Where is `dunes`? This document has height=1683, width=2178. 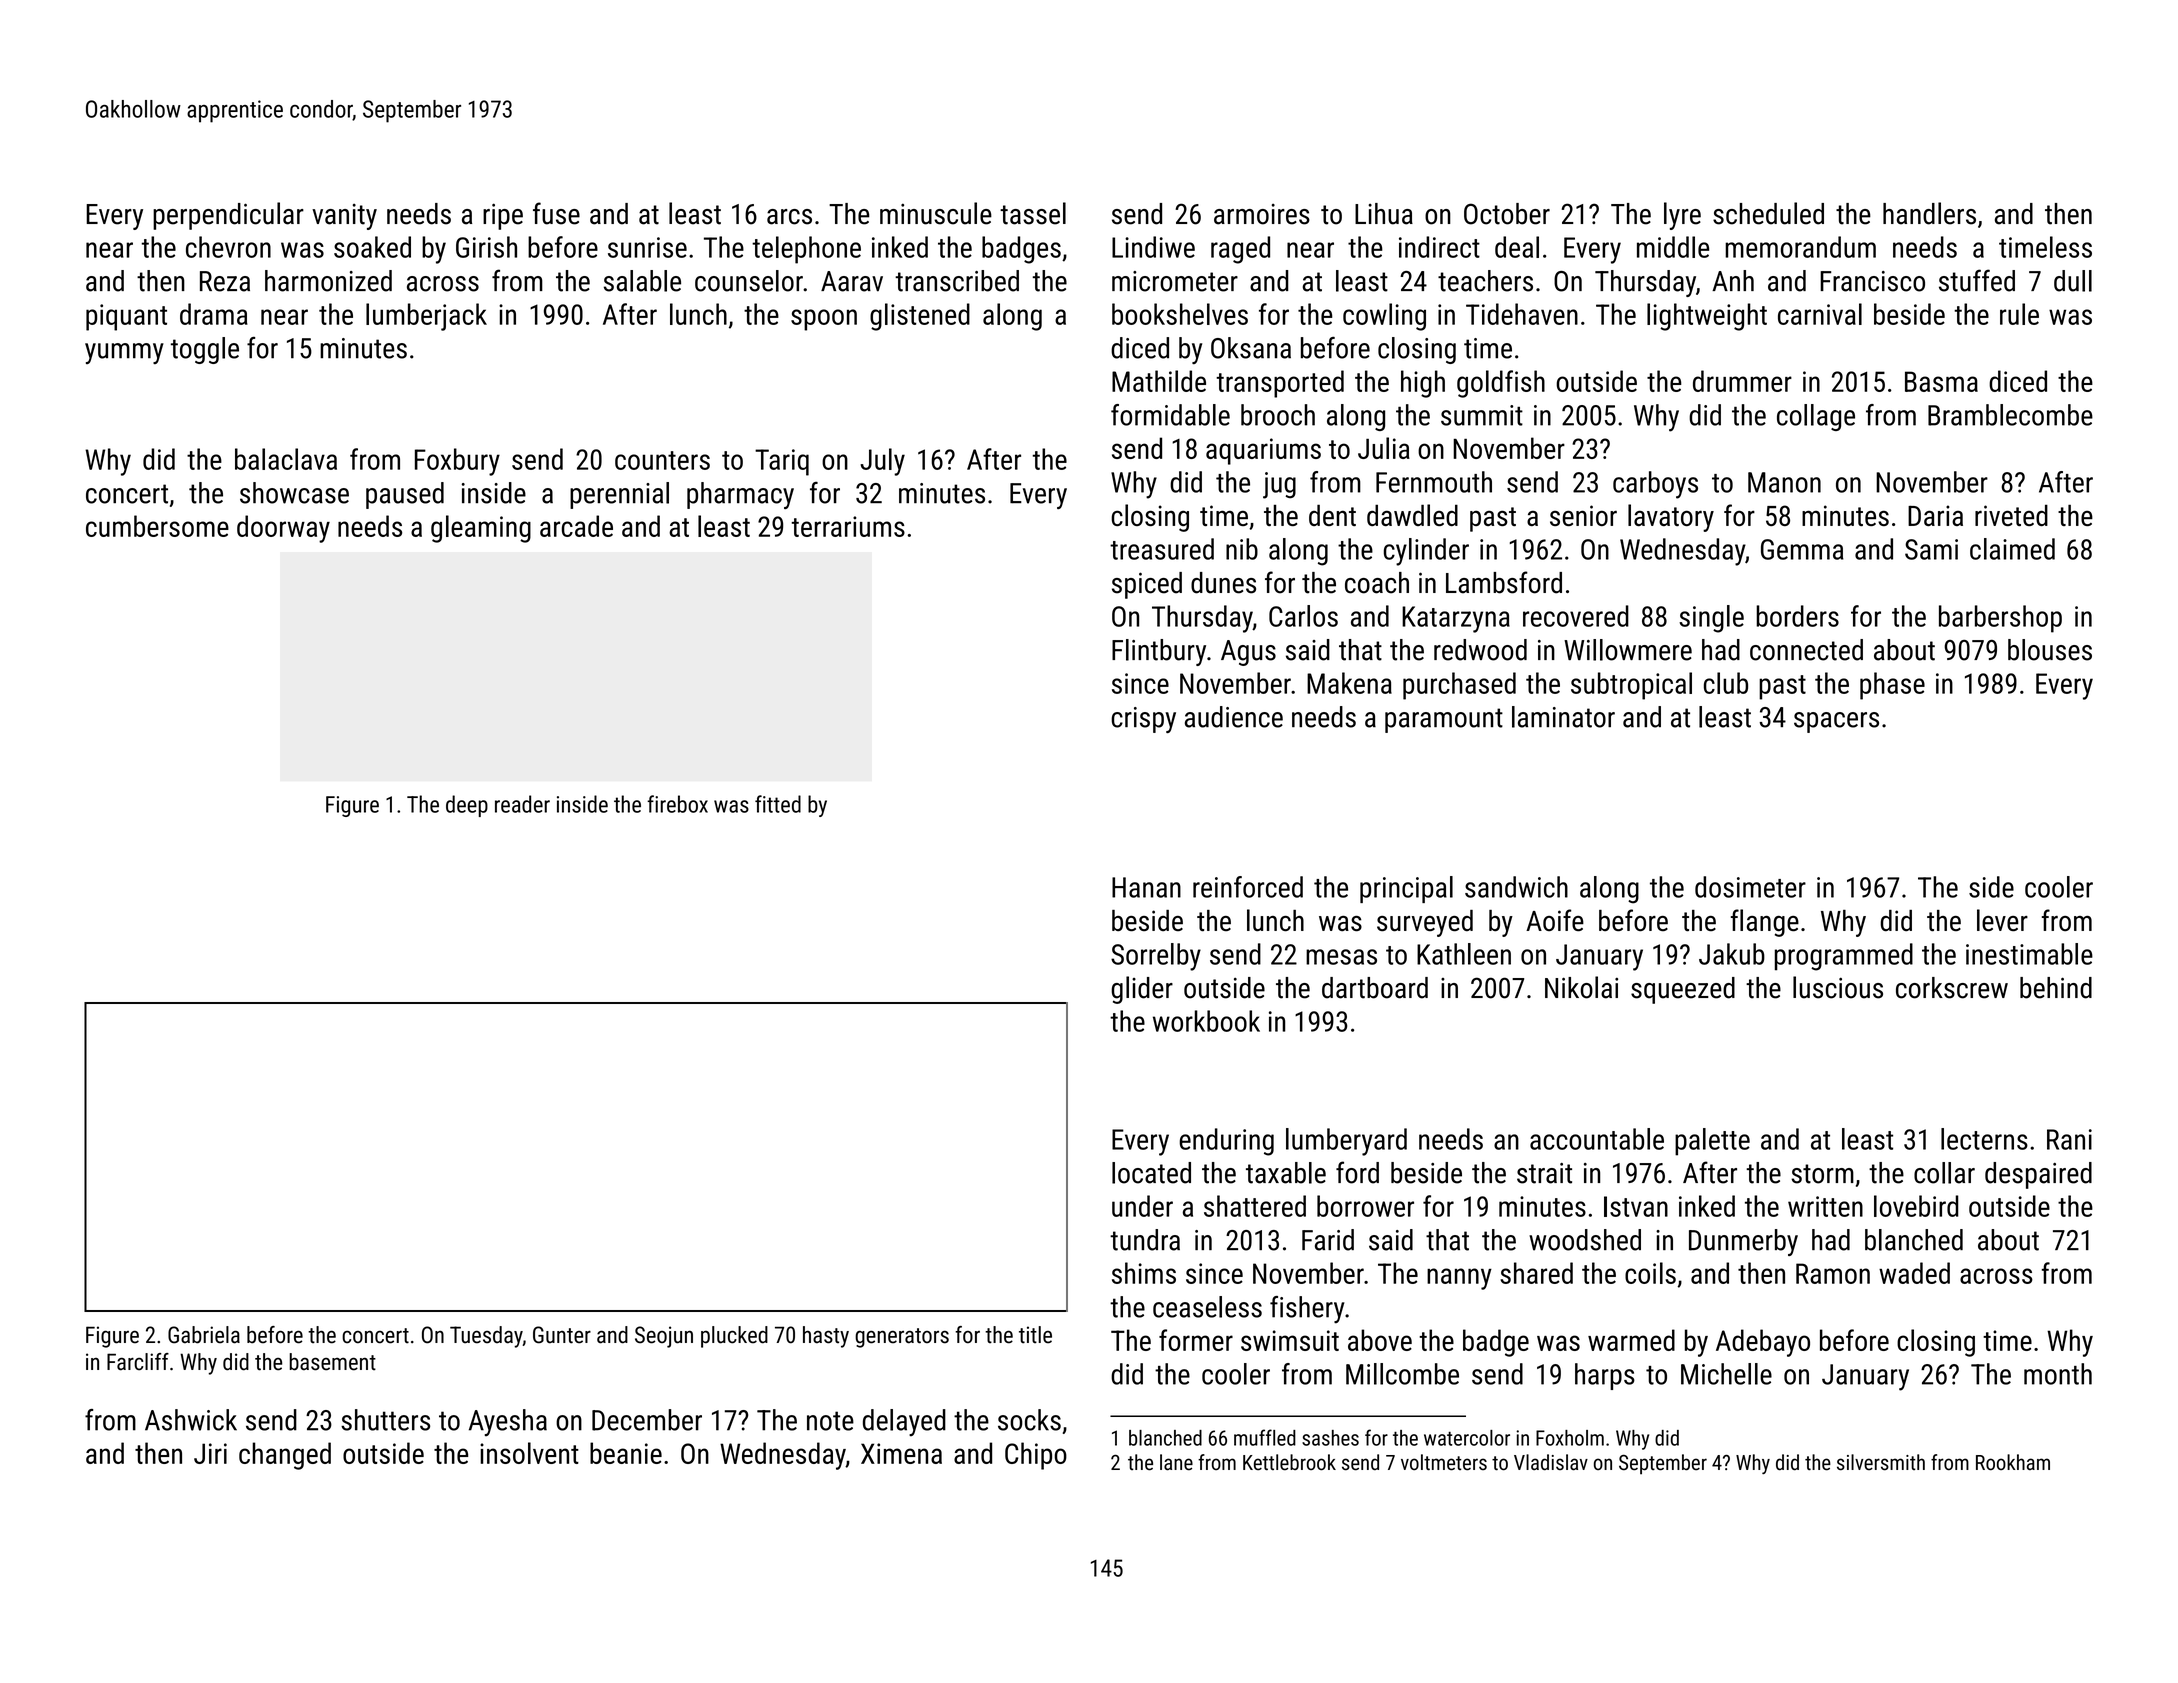 dunes is located at coordinates (1223, 583).
